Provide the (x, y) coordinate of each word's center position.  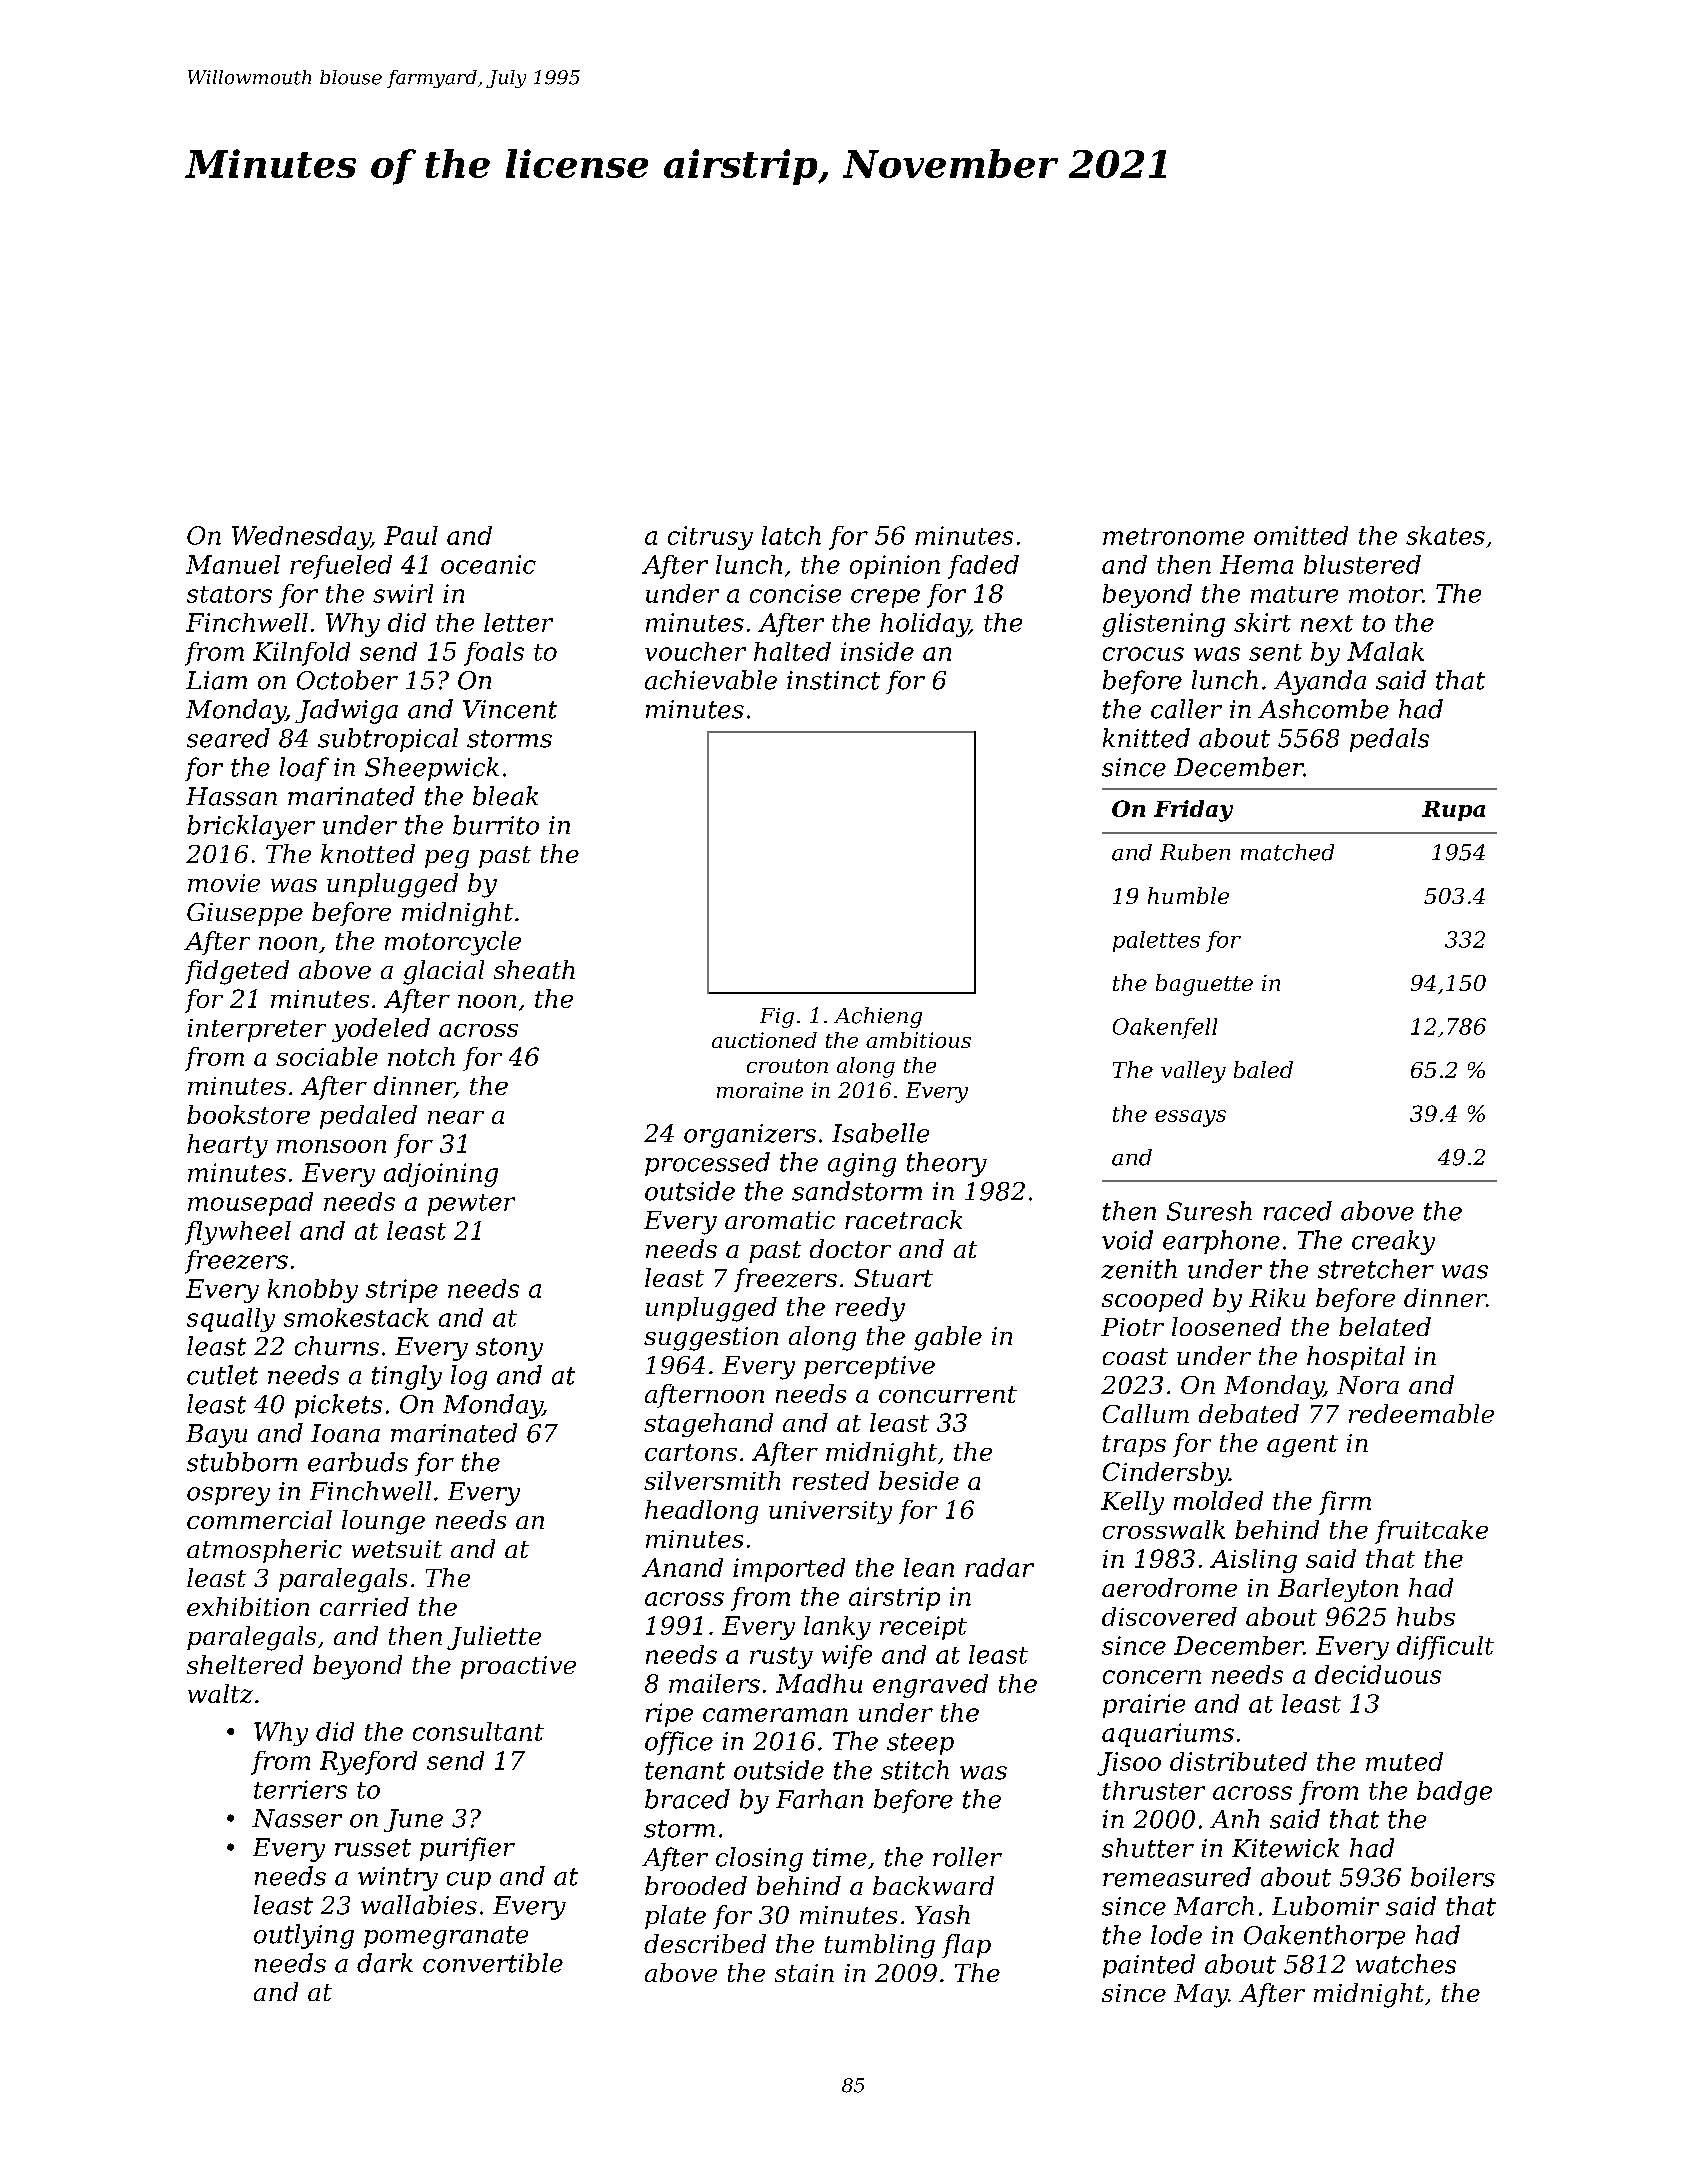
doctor (850, 1248)
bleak (505, 796)
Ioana (345, 1433)
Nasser (297, 1818)
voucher (695, 651)
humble (1188, 895)
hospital (1356, 1358)
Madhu (819, 1683)
